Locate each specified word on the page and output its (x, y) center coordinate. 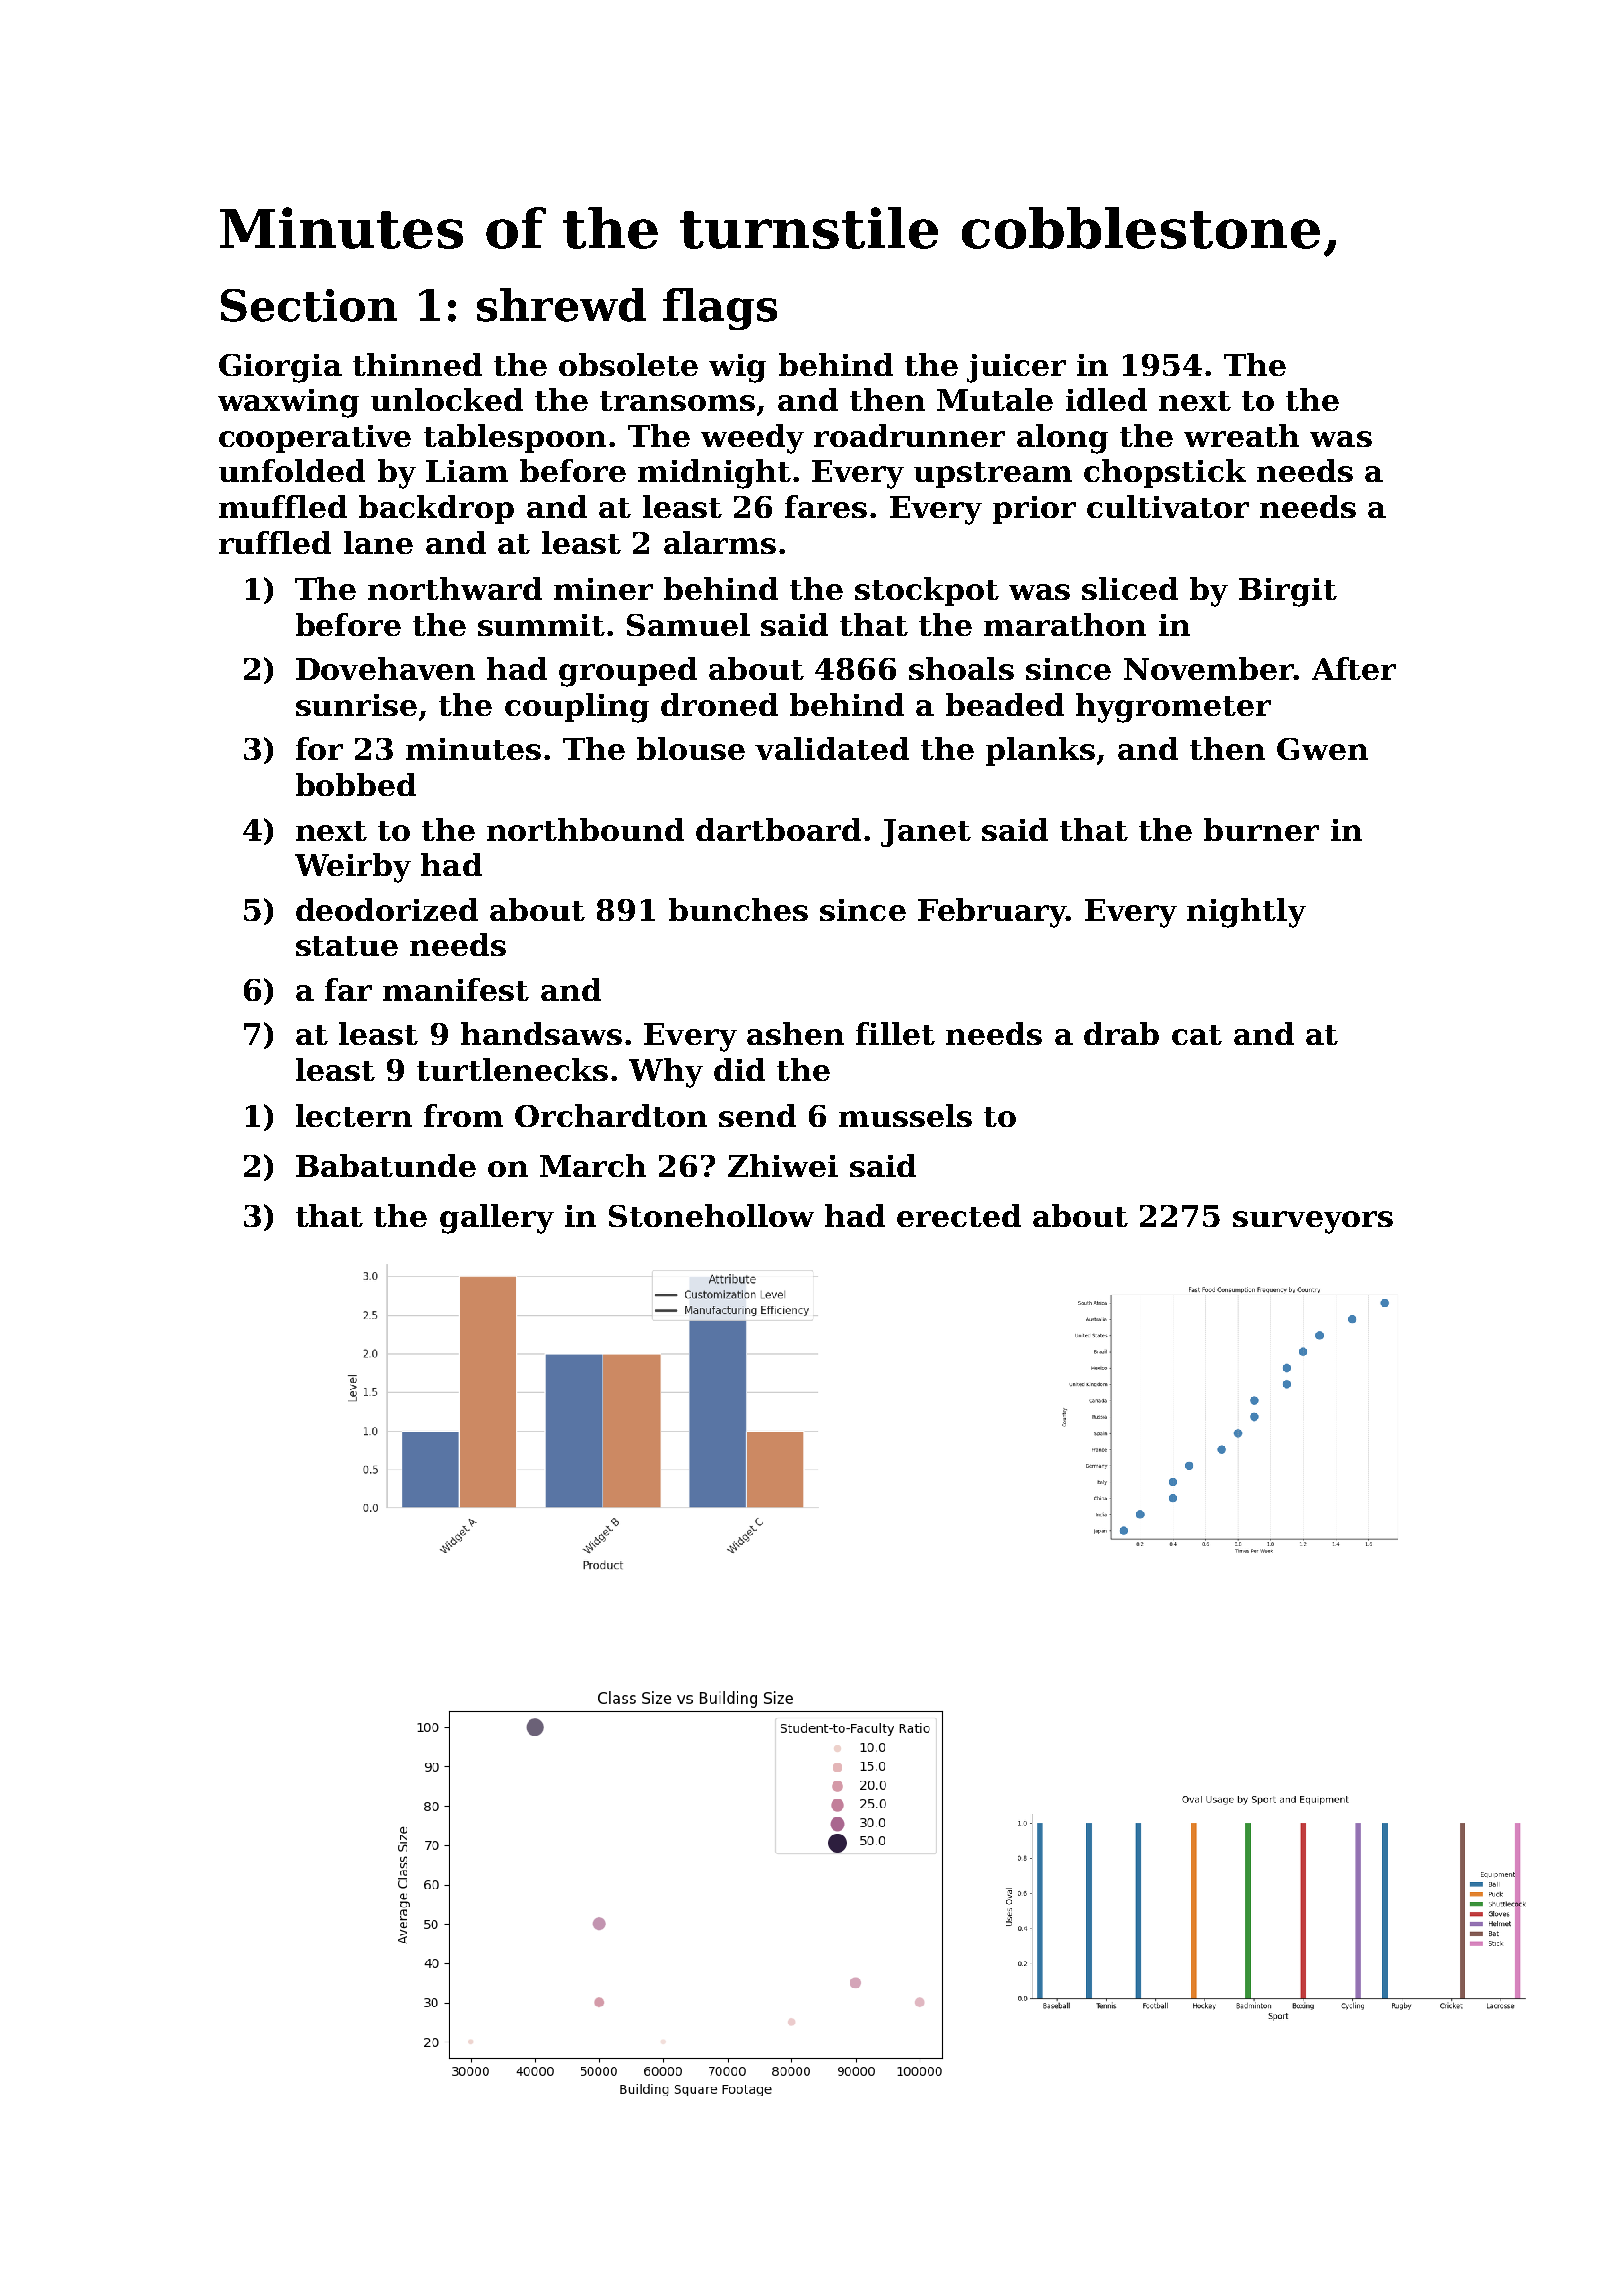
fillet (895, 1033)
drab (1121, 1033)
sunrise (356, 705)
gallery (497, 1219)
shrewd (561, 305)
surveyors (1313, 1222)
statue (347, 946)
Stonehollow (711, 1215)
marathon (1065, 624)
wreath (1241, 435)
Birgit (1288, 592)
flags (720, 309)
